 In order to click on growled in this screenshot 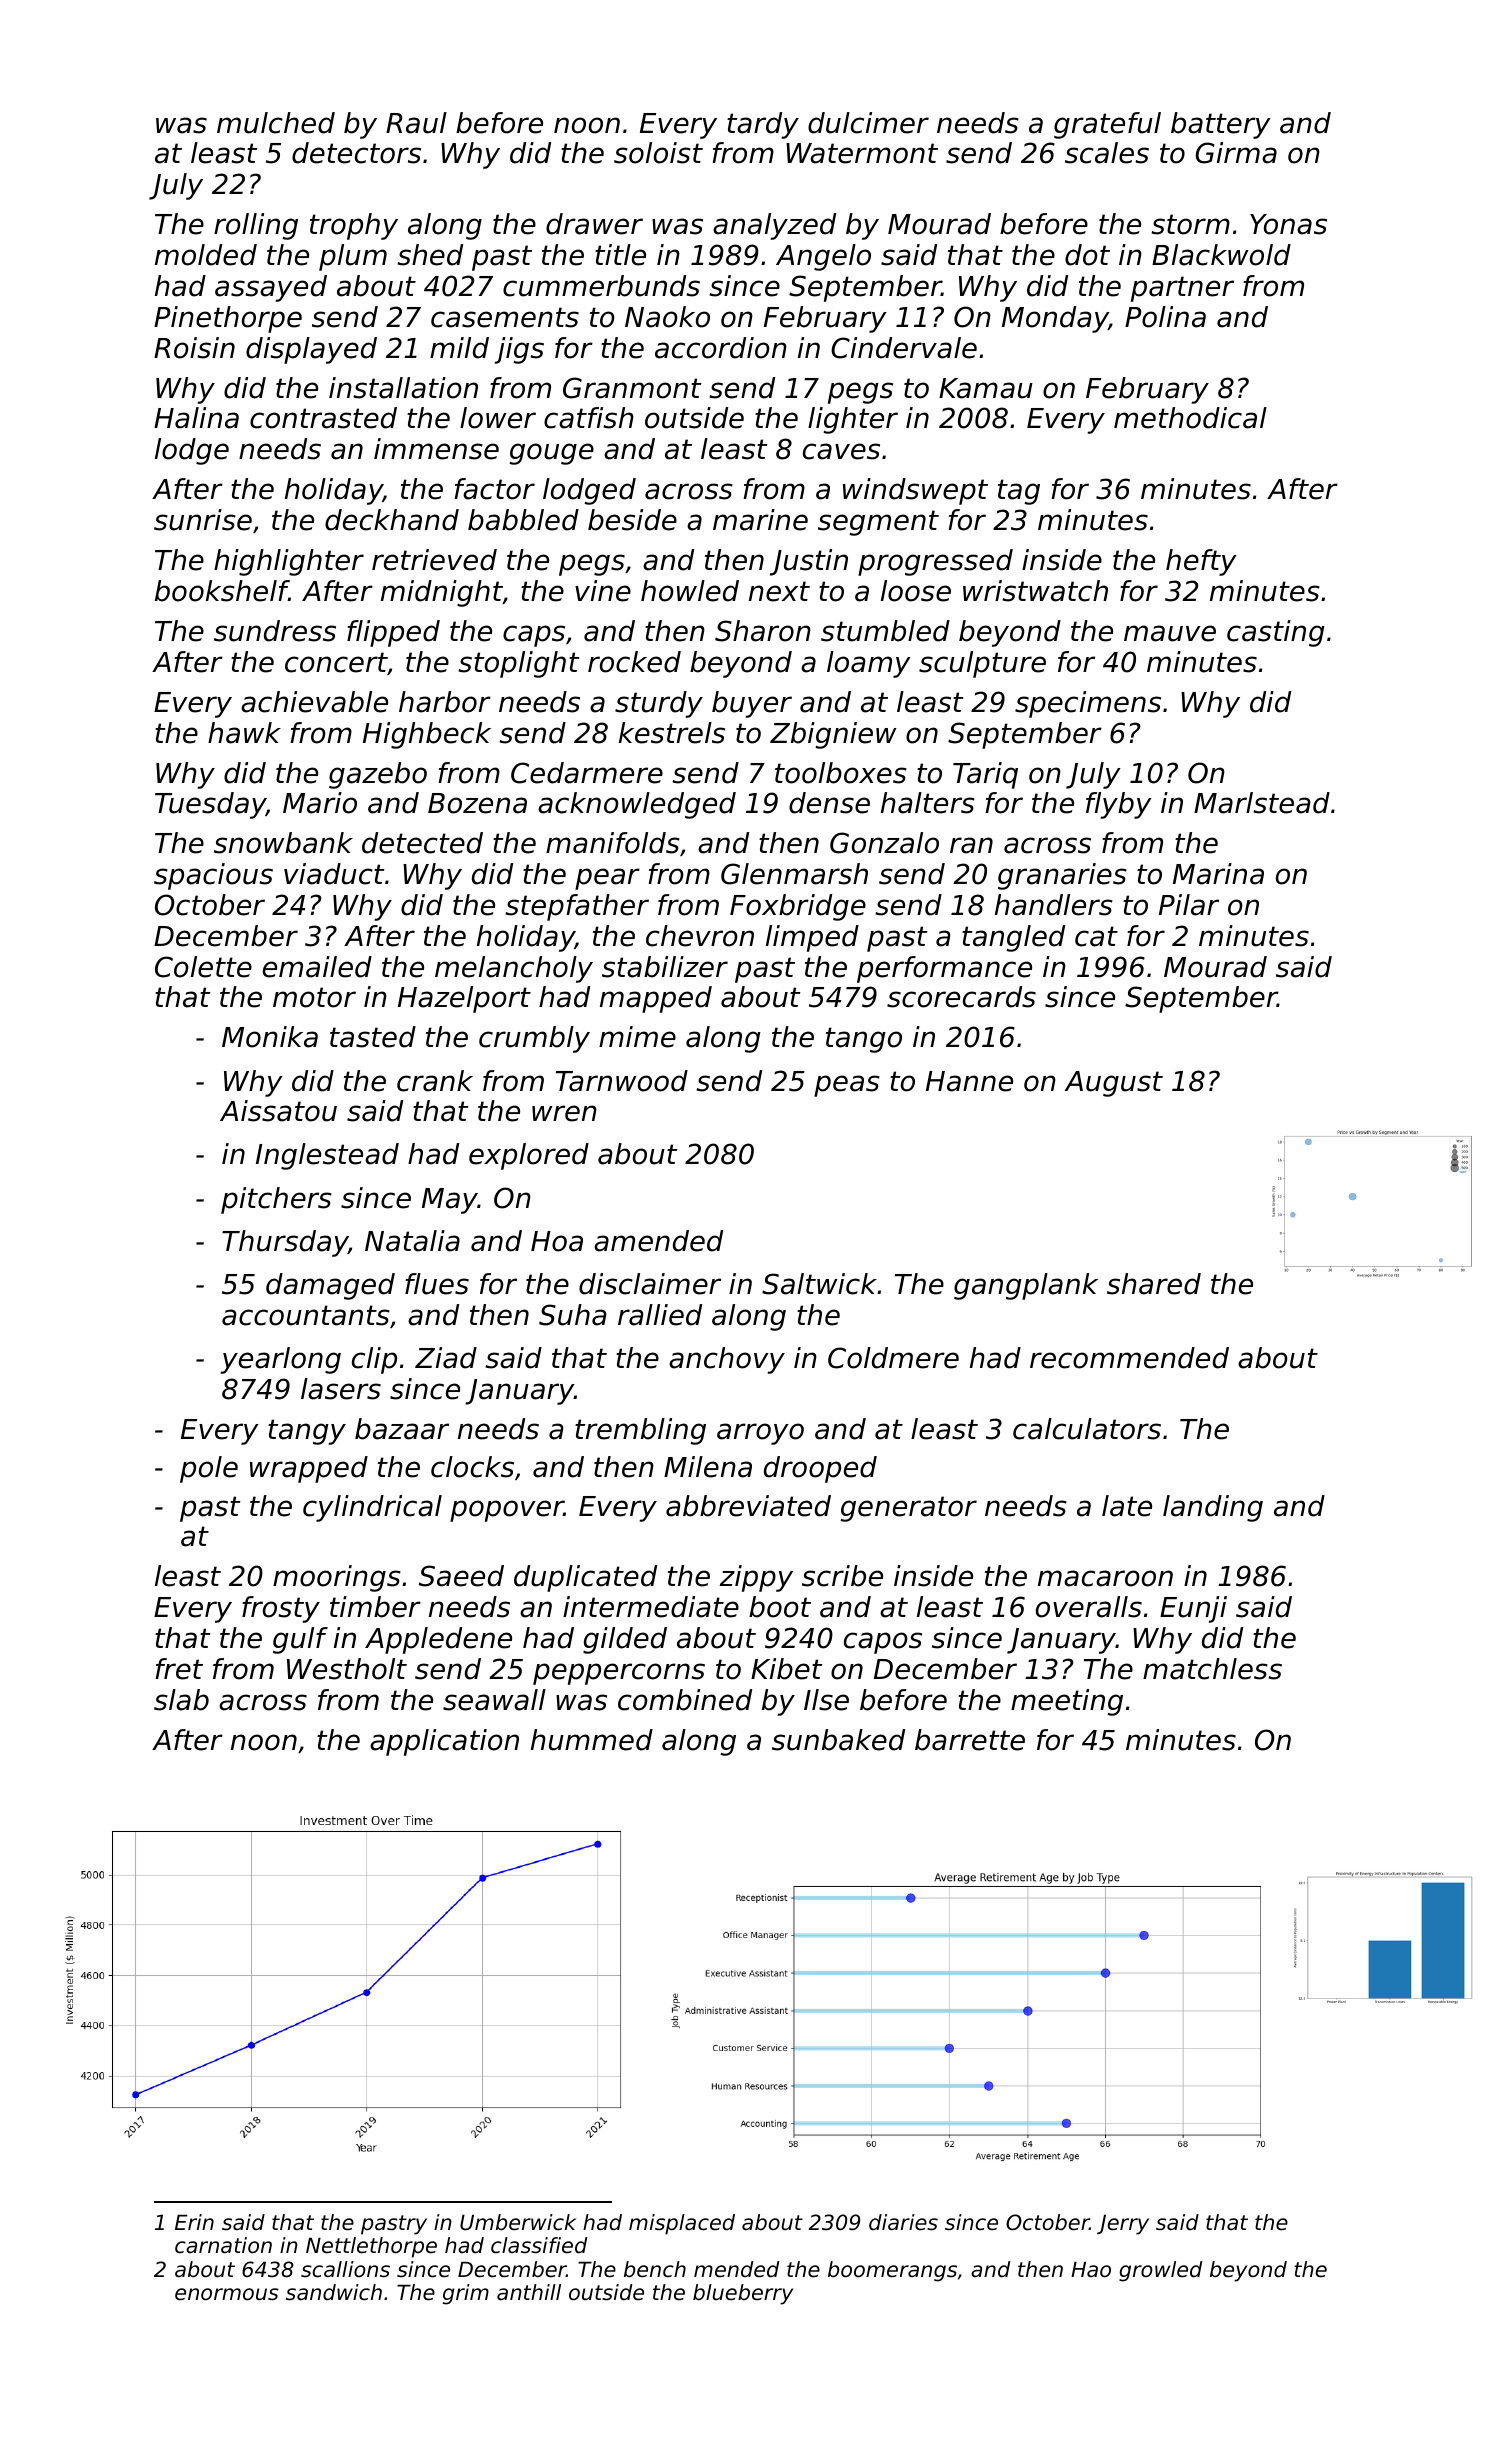, I will do `click(1160, 2271)`.
